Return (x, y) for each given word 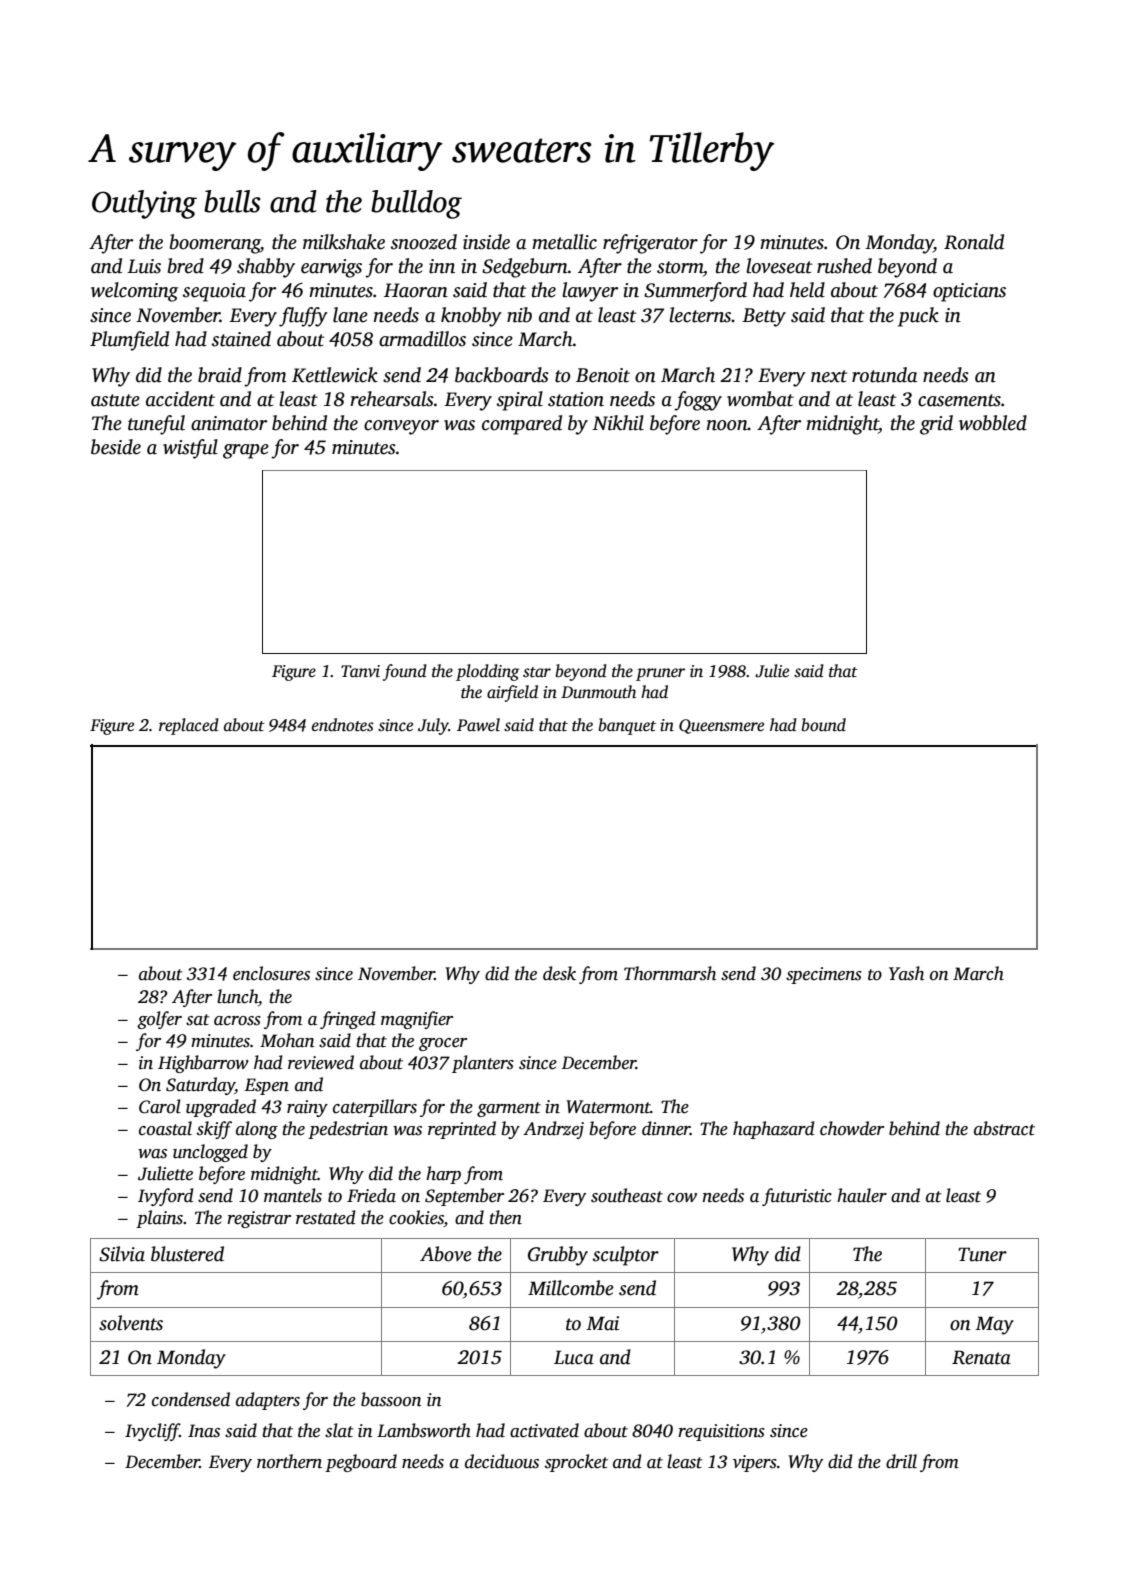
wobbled (993, 423)
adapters (268, 1401)
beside (116, 447)
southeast (627, 1195)
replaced (189, 726)
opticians (969, 292)
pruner (660, 674)
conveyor (401, 427)
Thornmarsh (670, 973)
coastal (165, 1128)
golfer (159, 1020)
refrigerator (650, 244)
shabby (266, 268)
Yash (906, 973)
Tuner (982, 1254)
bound (823, 725)
